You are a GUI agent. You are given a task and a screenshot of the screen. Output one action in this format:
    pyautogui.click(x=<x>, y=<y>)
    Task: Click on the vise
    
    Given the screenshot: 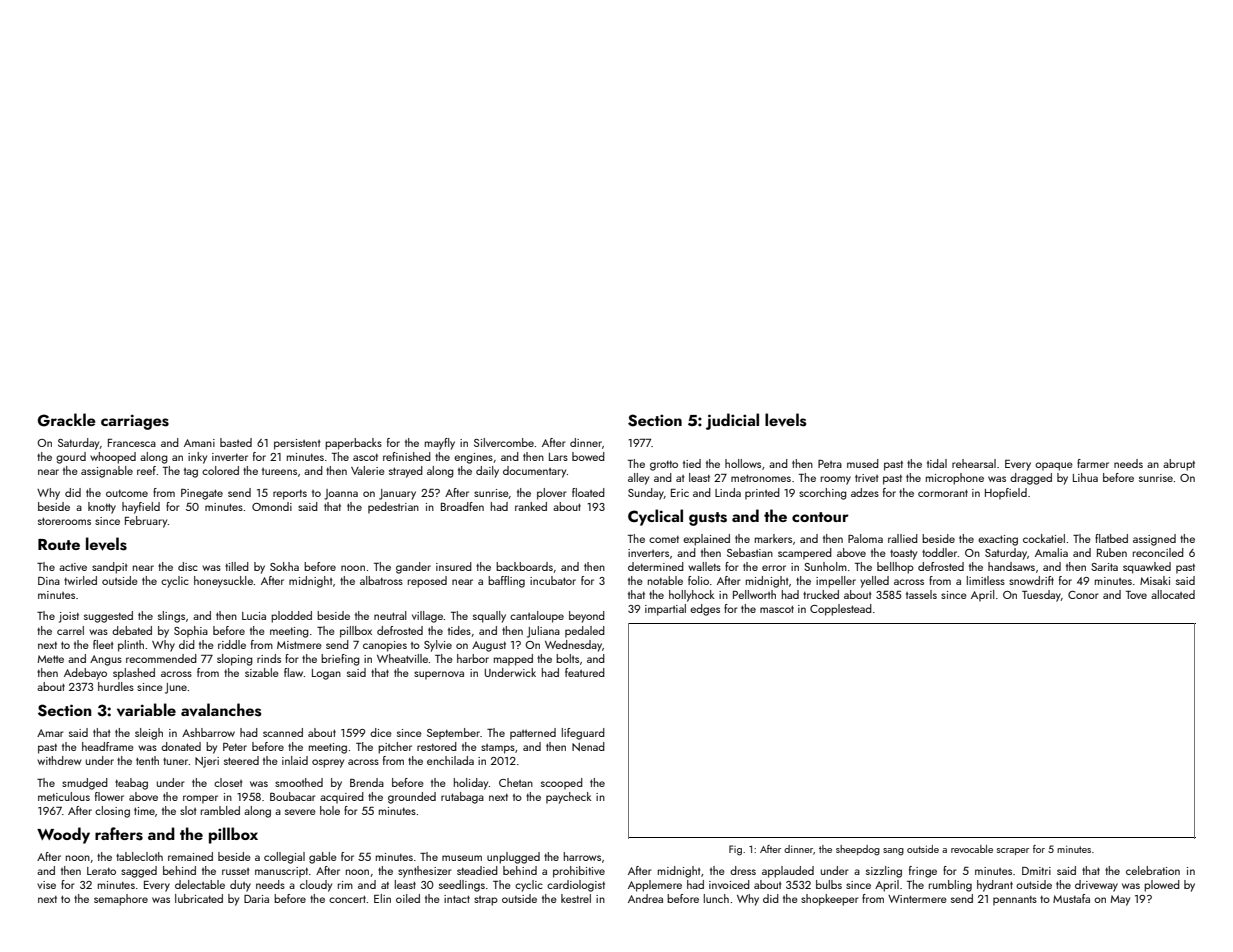 What is the action you would take?
    pyautogui.click(x=46, y=885)
